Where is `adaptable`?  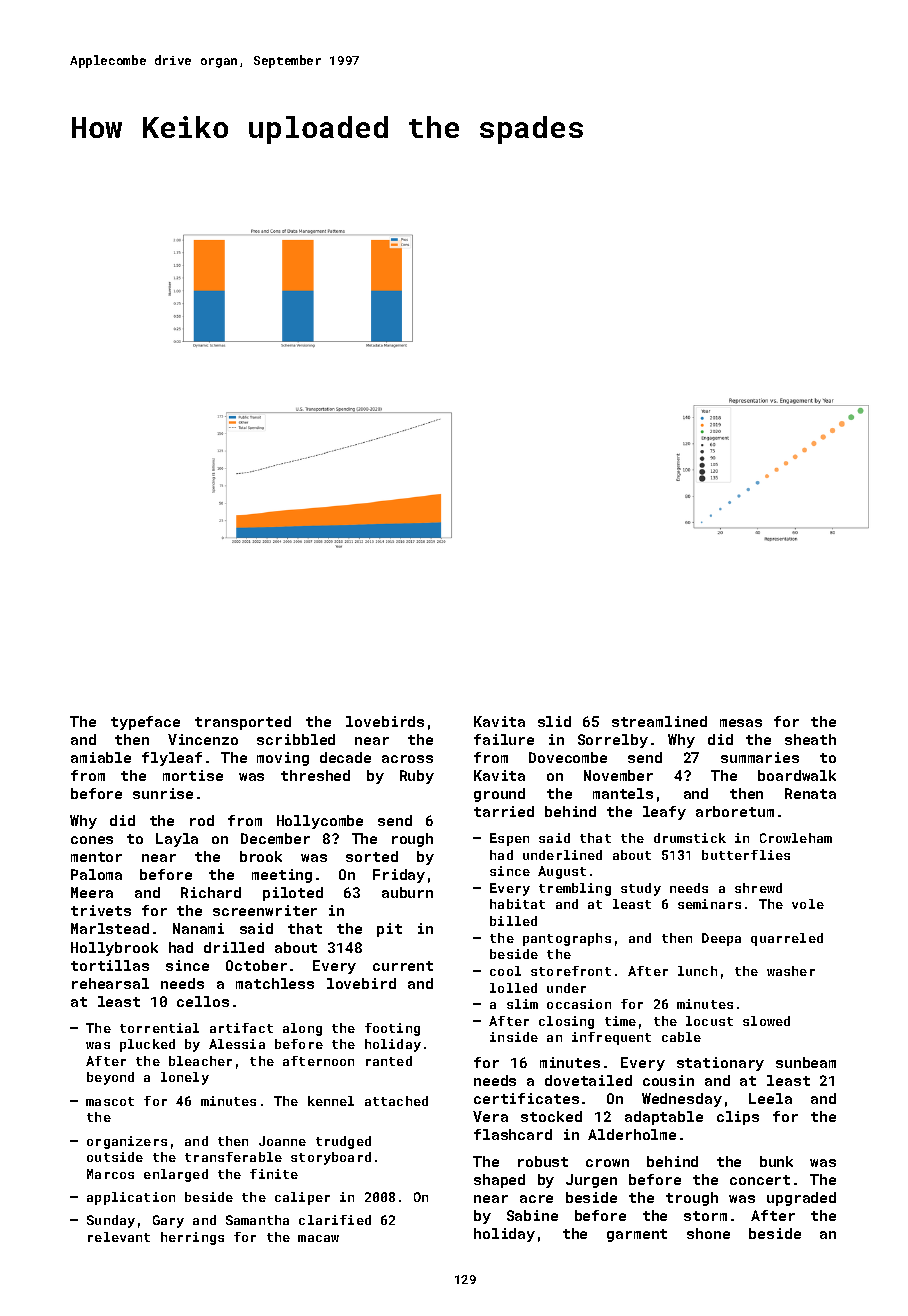 adaptable is located at coordinates (664, 1118).
